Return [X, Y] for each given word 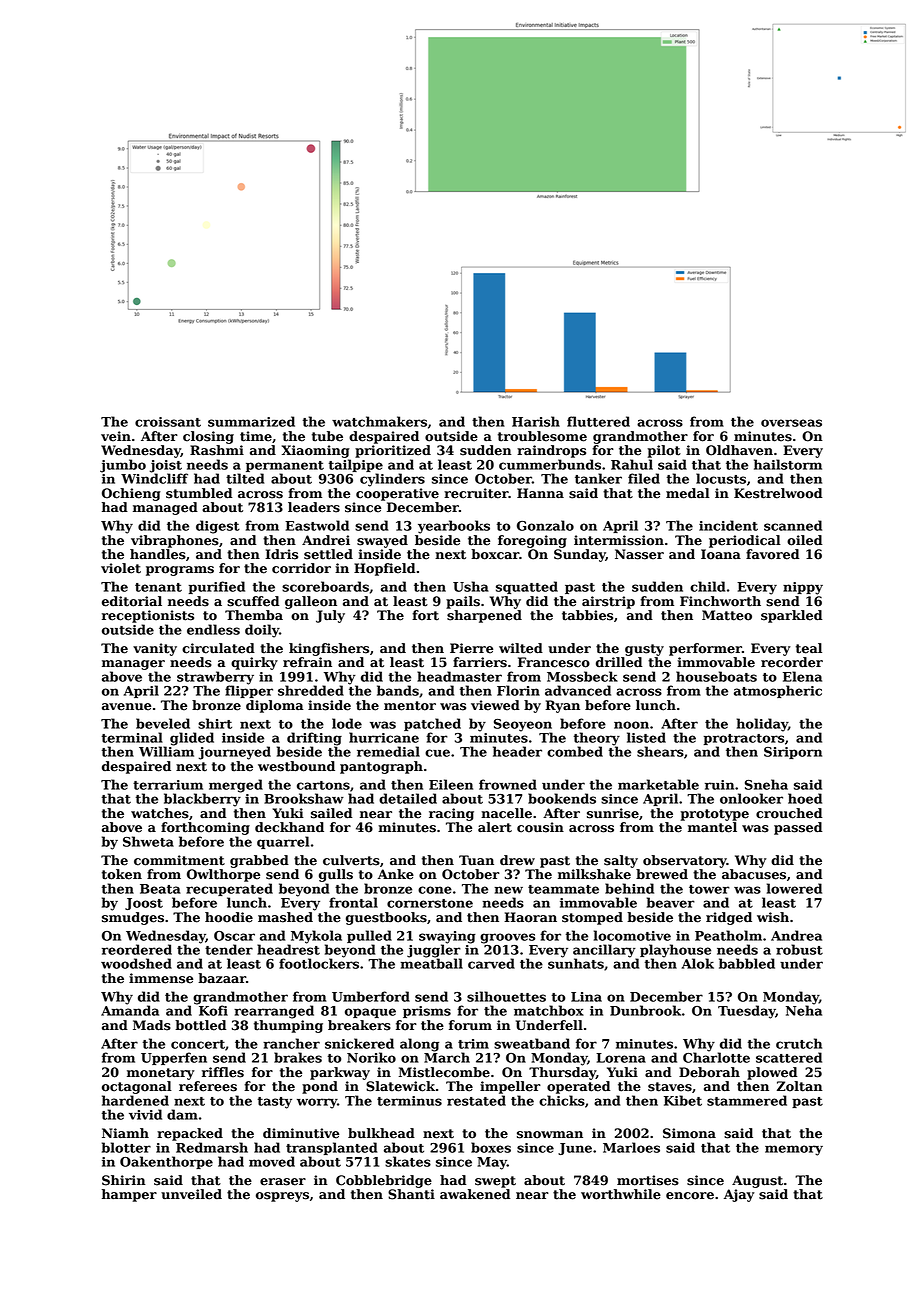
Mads [152, 1025]
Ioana [721, 554]
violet [121, 568]
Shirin [124, 1180]
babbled [747, 963]
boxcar [495, 554]
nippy [803, 588]
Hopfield [384, 569]
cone [435, 890]
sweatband [532, 1043]
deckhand [289, 827]
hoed [805, 798]
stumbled [199, 493]
